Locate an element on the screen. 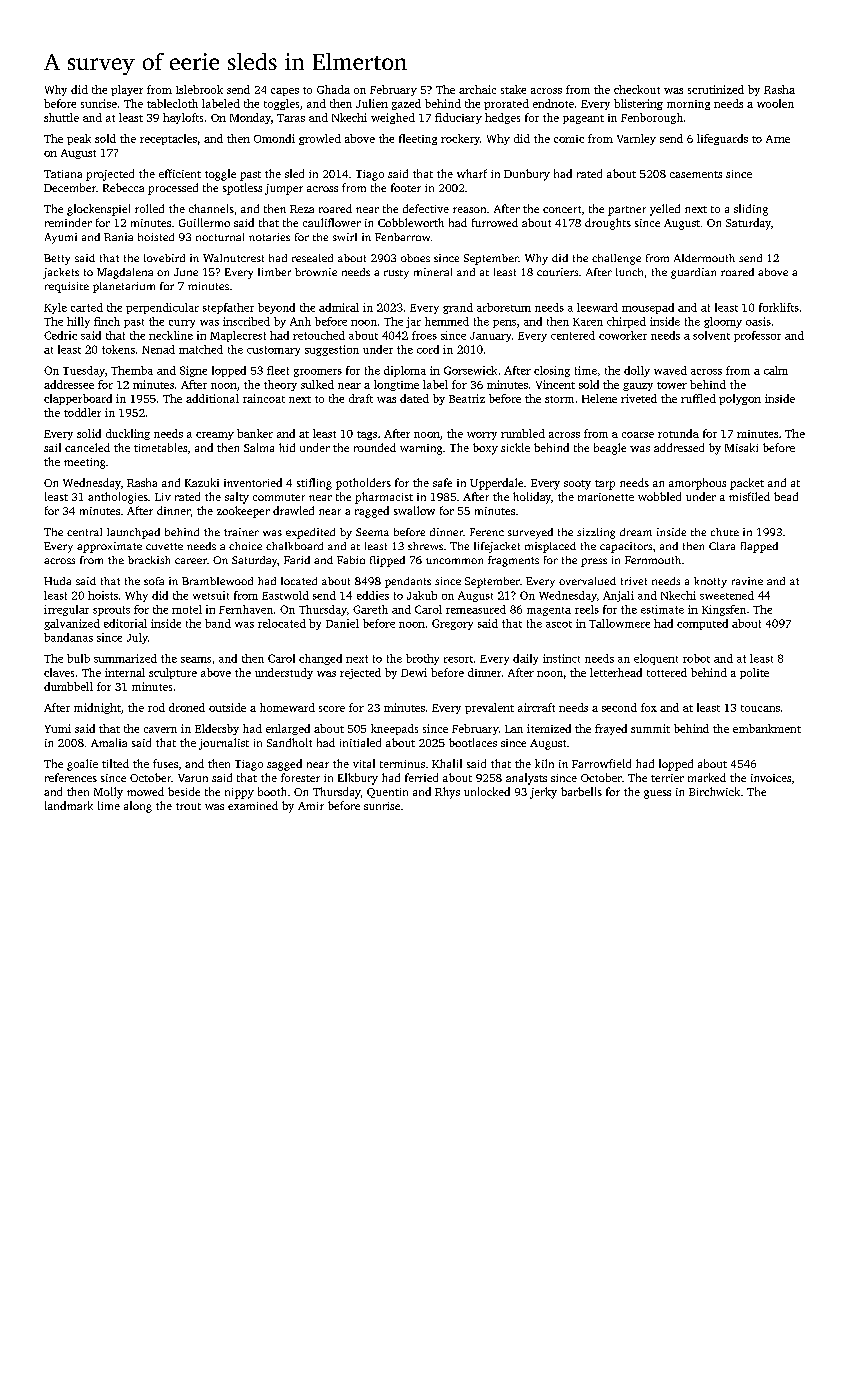  scrutinized is located at coordinates (716, 89).
